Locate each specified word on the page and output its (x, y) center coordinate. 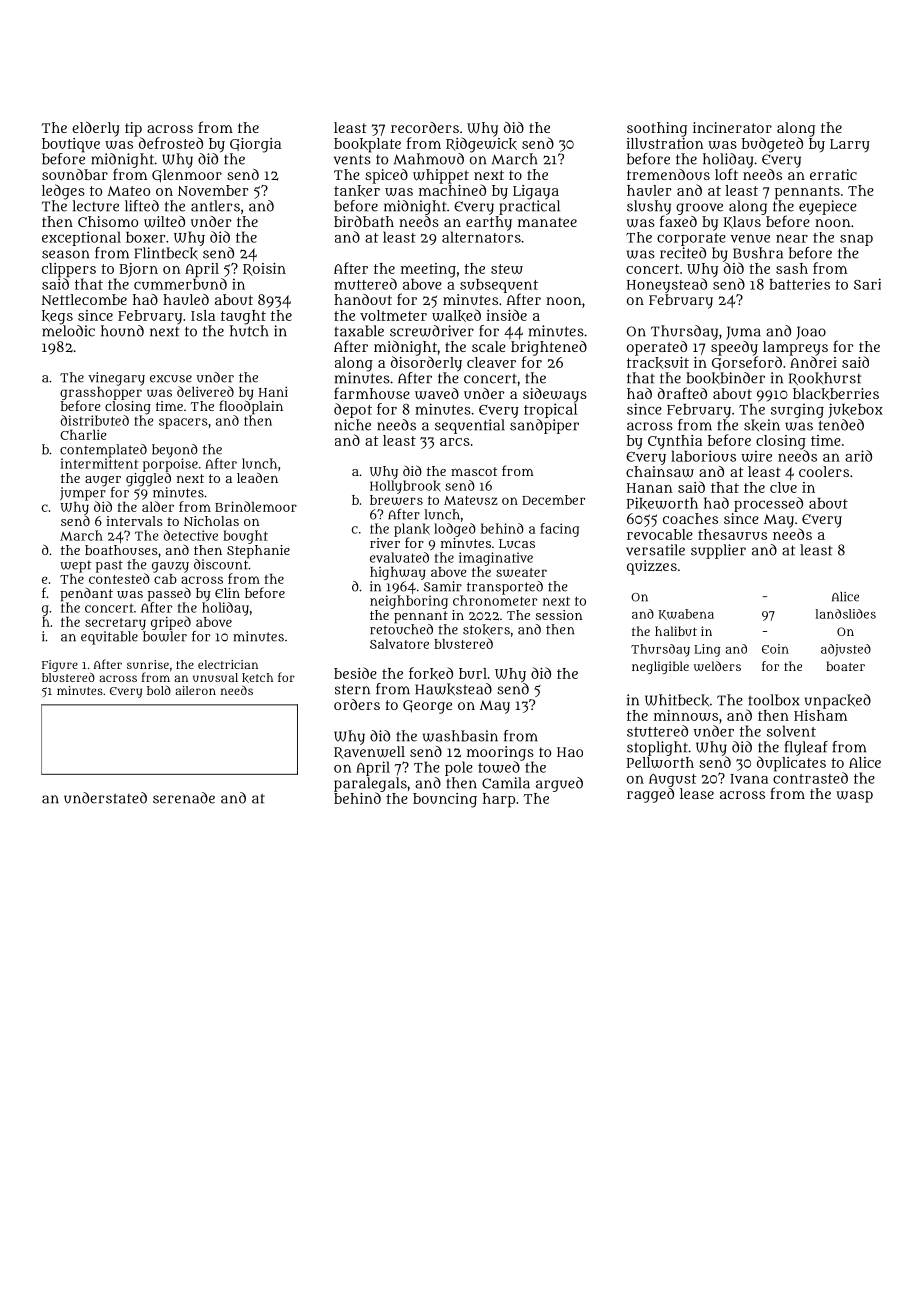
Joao (811, 333)
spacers (183, 423)
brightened (549, 348)
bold (159, 690)
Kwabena (686, 614)
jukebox (855, 410)
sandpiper (544, 426)
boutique (71, 145)
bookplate (367, 145)
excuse (171, 379)
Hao (570, 752)
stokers (486, 630)
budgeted (772, 145)
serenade (184, 798)
